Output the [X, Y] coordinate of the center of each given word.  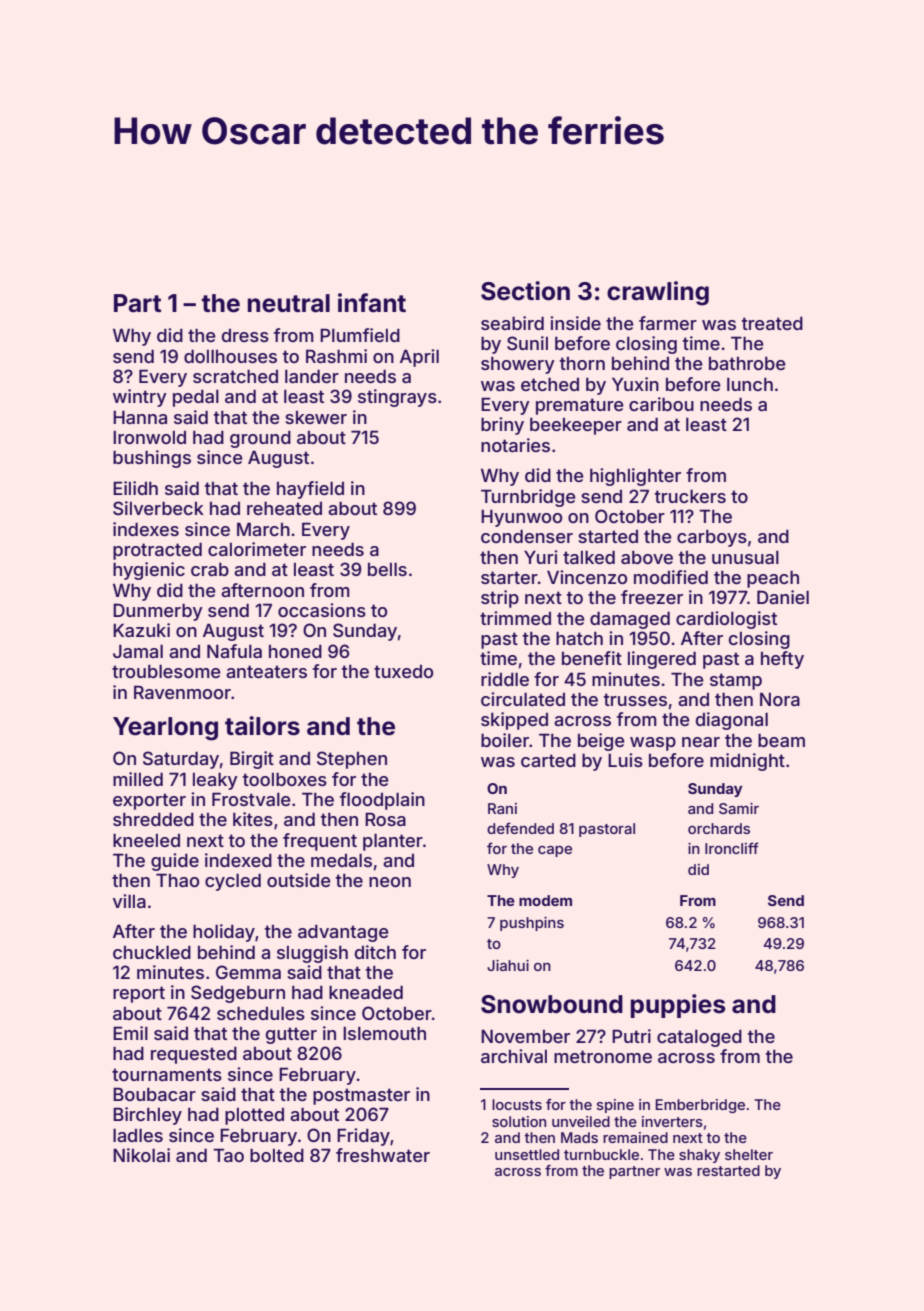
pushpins [532, 924]
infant [372, 303]
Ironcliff [732, 848]
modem [545, 900]
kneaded [366, 992]
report [139, 994]
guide [175, 862]
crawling [658, 293]
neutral [289, 303]
